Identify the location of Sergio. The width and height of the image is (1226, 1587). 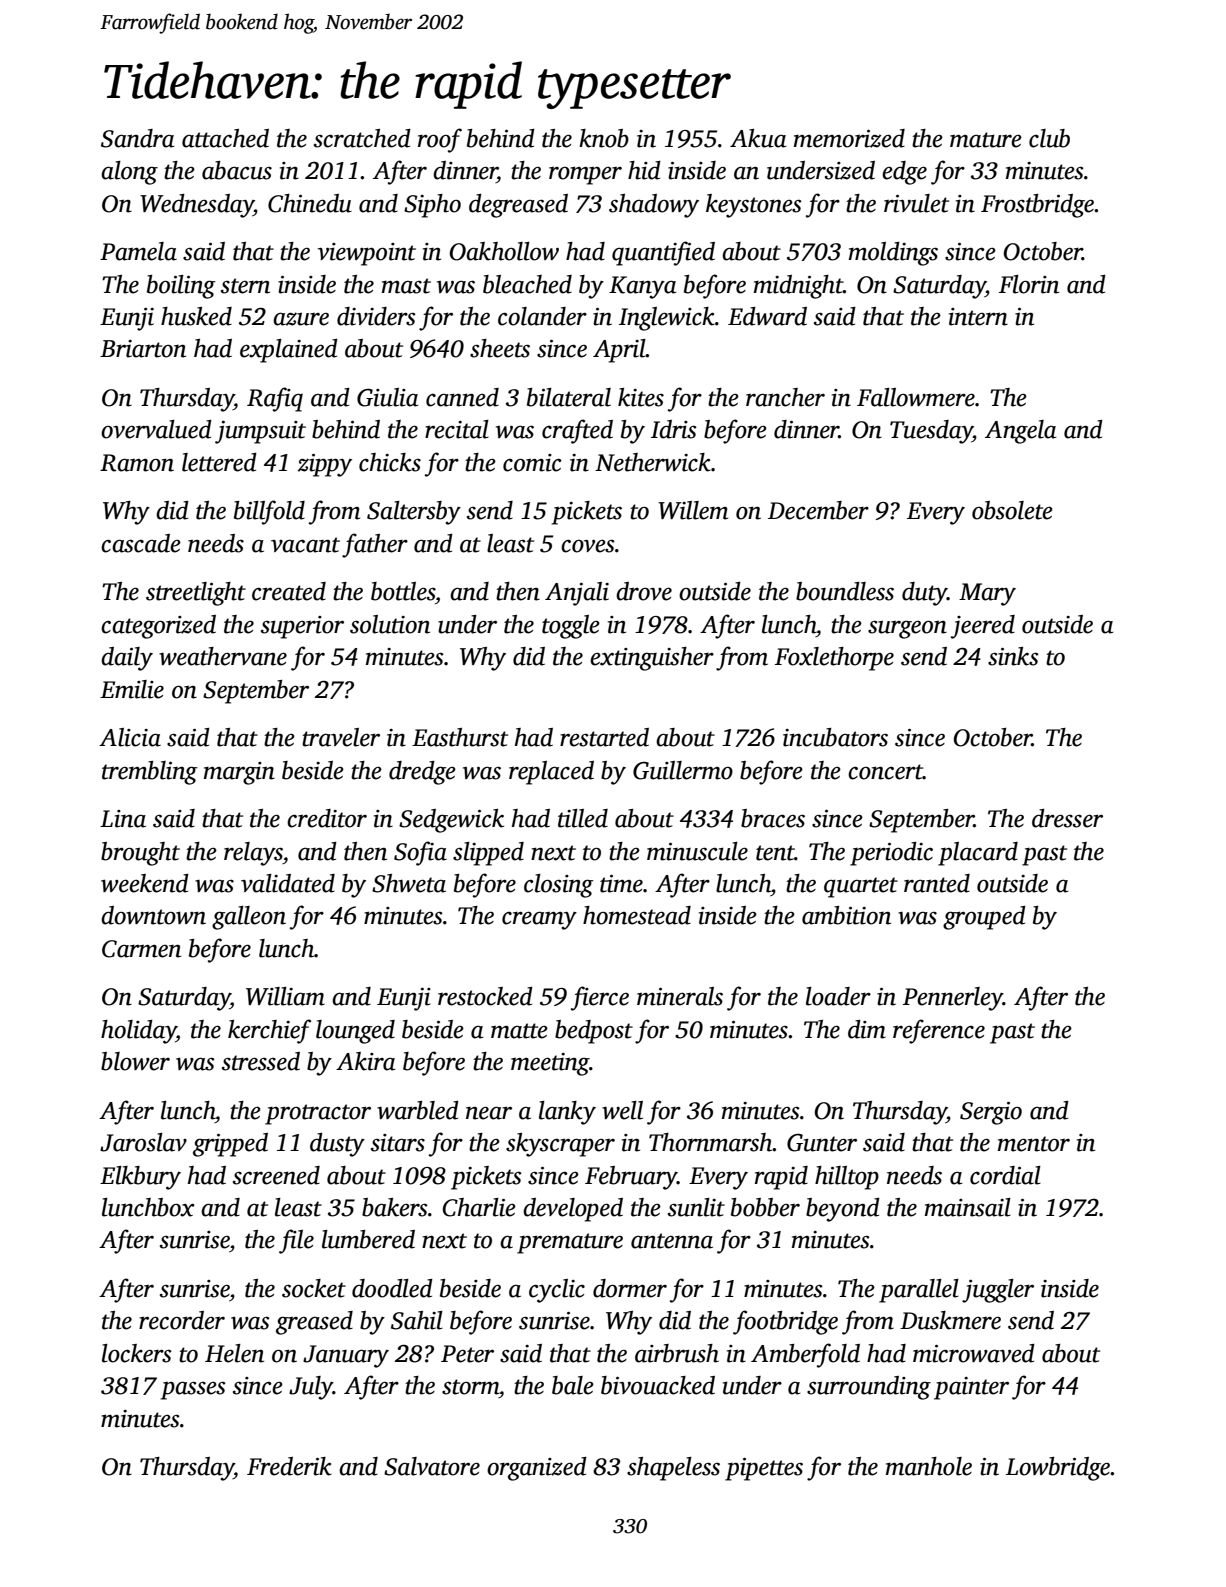
(991, 1113).
